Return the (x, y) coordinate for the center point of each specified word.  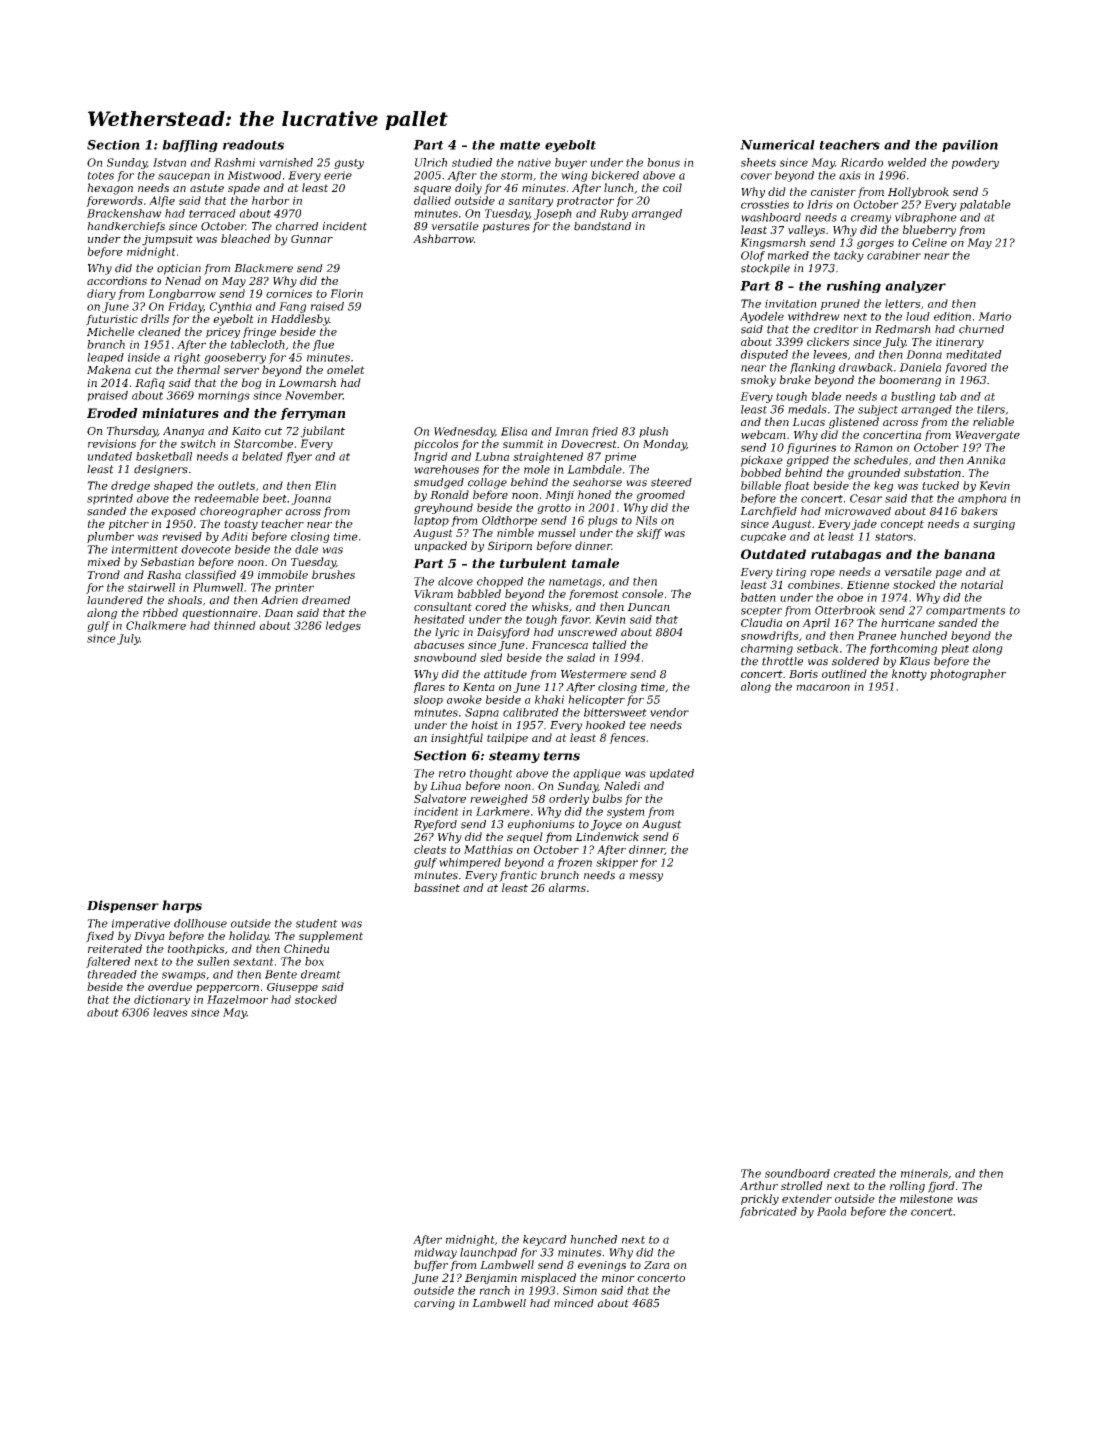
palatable (985, 205)
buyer (571, 163)
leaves (170, 1012)
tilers (991, 409)
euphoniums (541, 825)
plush (653, 432)
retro (452, 774)
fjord (941, 1187)
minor (618, 1278)
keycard (545, 1240)
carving (434, 1304)
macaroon (823, 687)
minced (574, 1303)
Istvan (169, 162)
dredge (130, 486)
